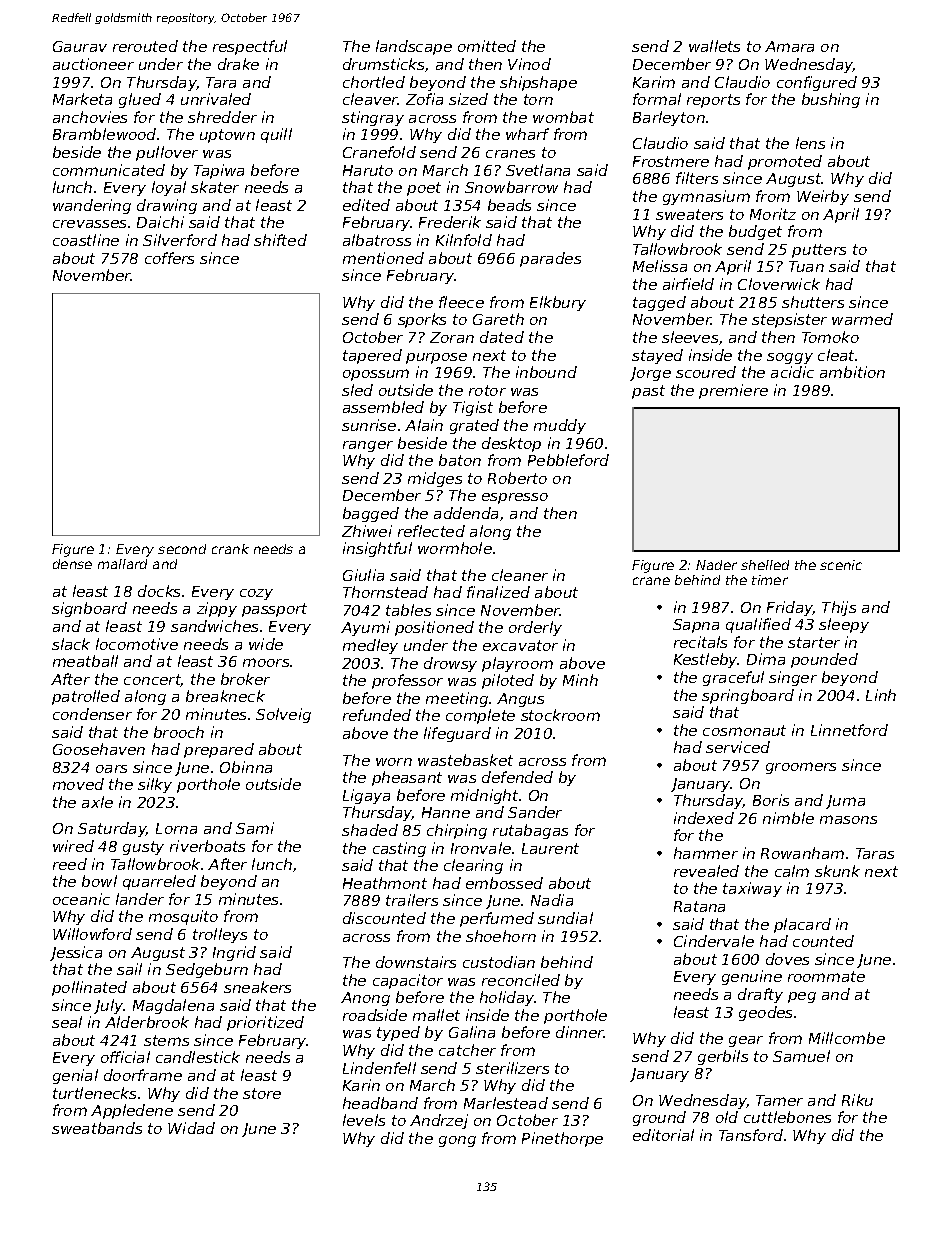 This screenshot has width=952, height=1233. I want to click on Karim, so click(654, 82).
